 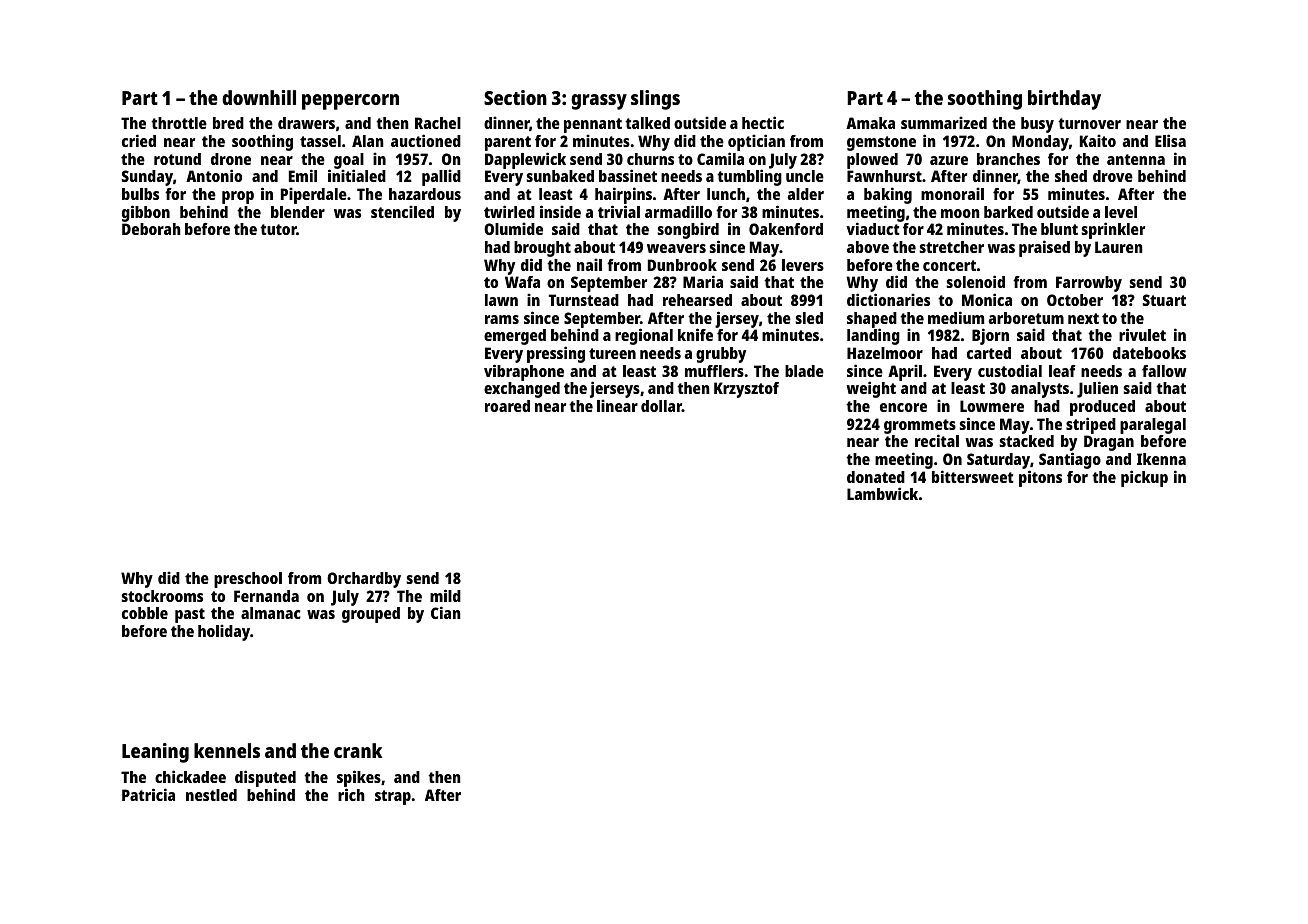 What do you see at coordinates (882, 493) in the screenshot?
I see `Lambwick` at bounding box center [882, 493].
